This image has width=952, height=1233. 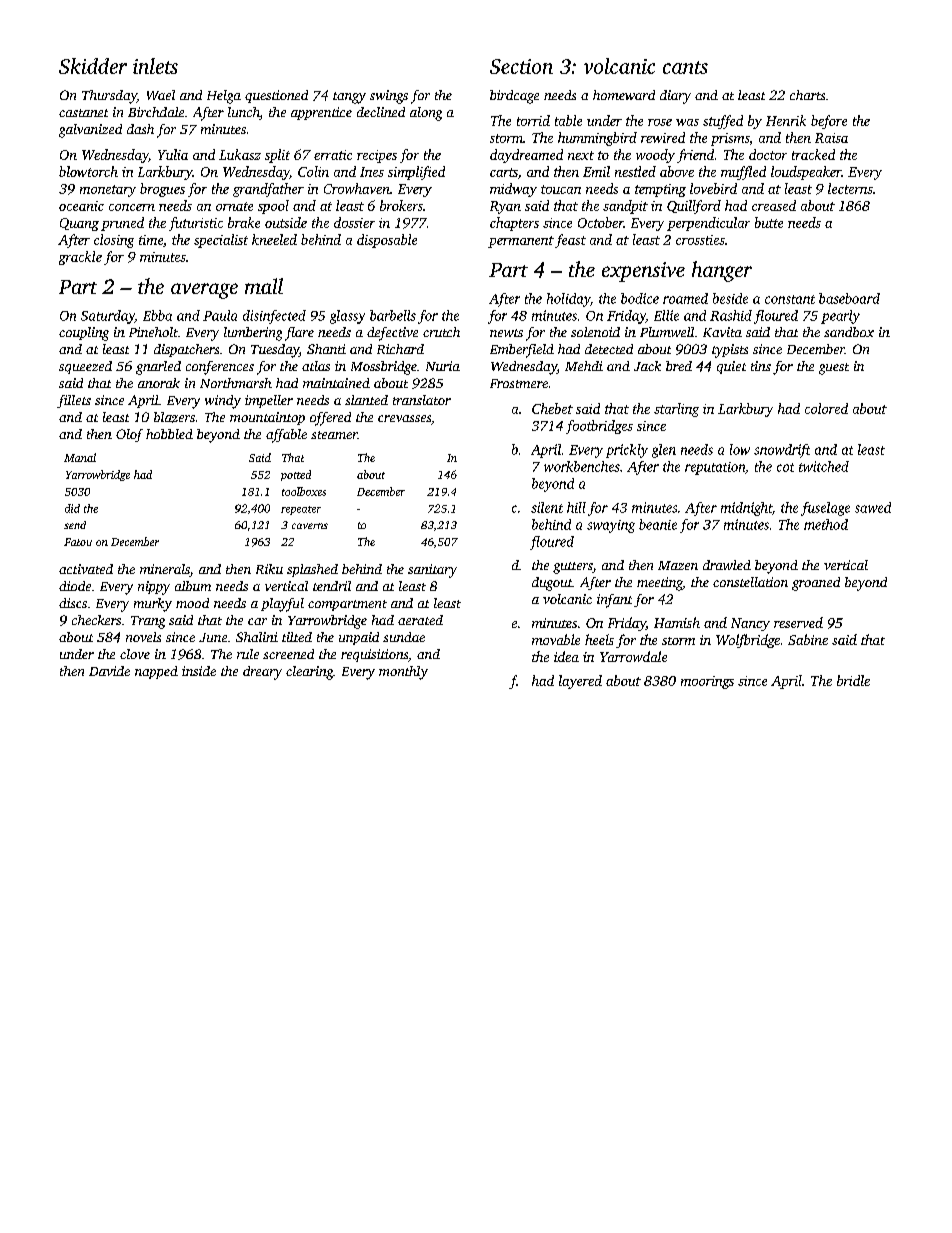 What do you see at coordinates (432, 571) in the image?
I see `sanitary` at bounding box center [432, 571].
